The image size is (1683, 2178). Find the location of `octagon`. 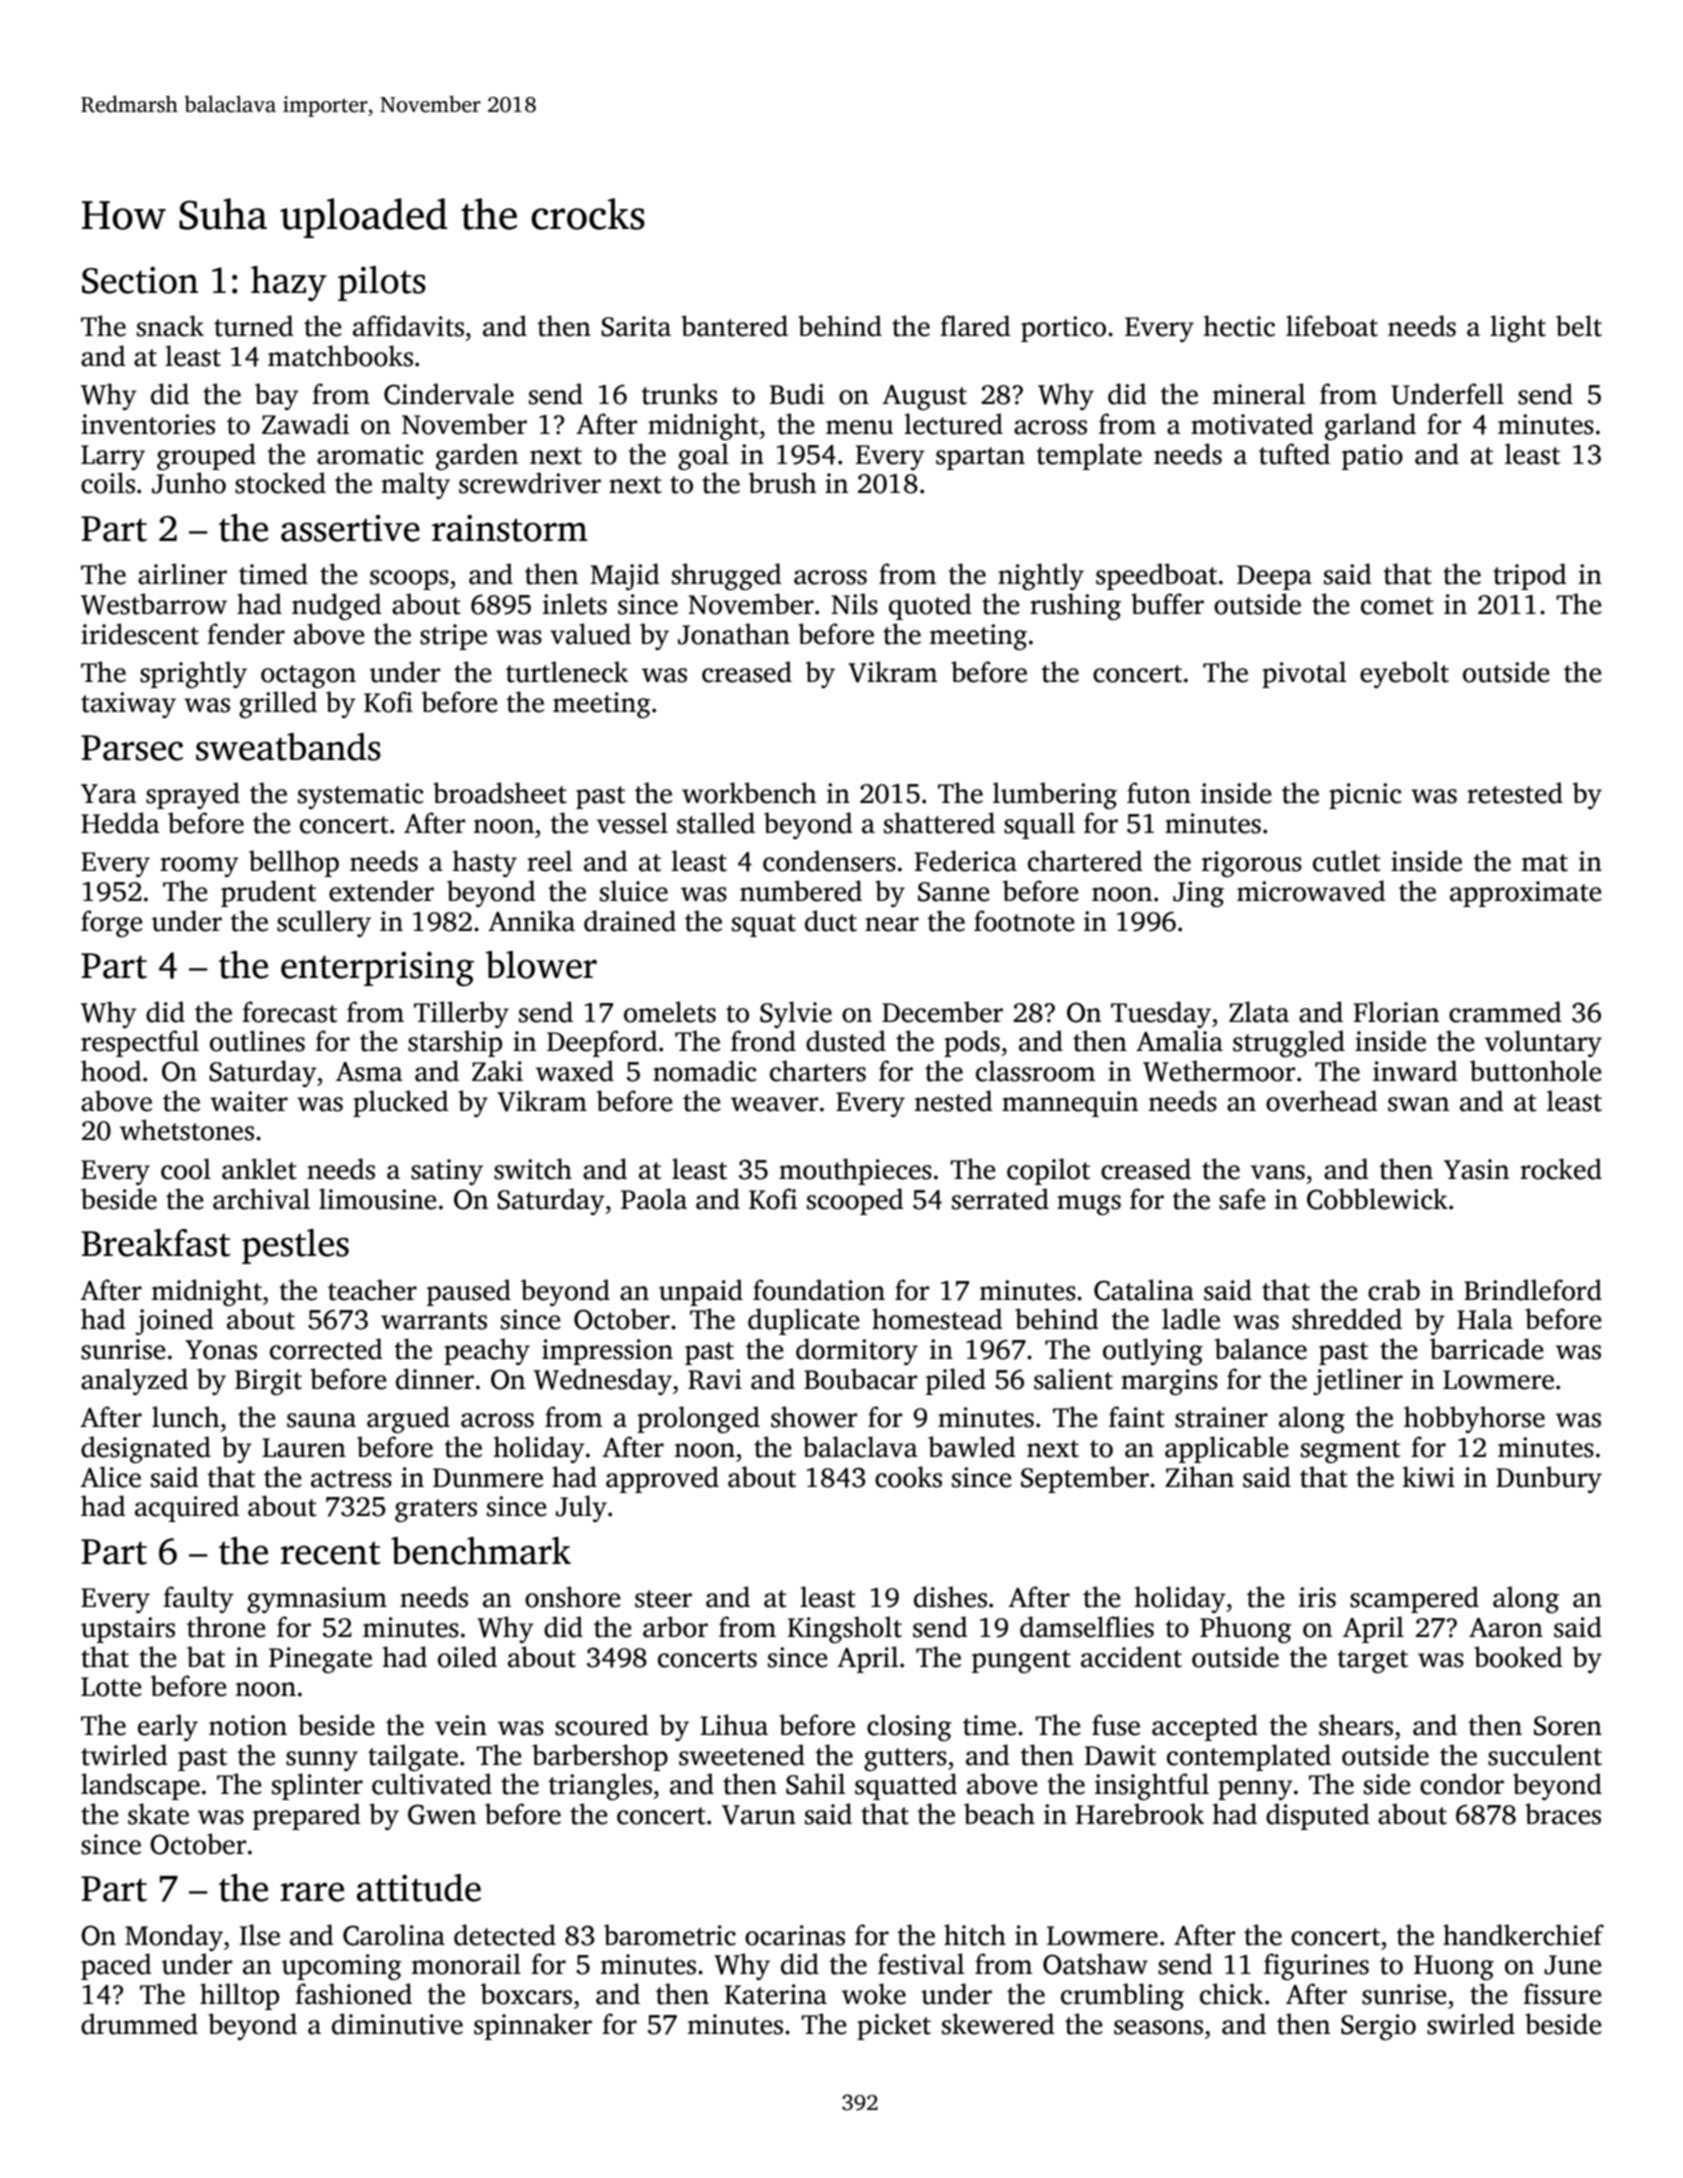

octagon is located at coordinates (308, 676).
